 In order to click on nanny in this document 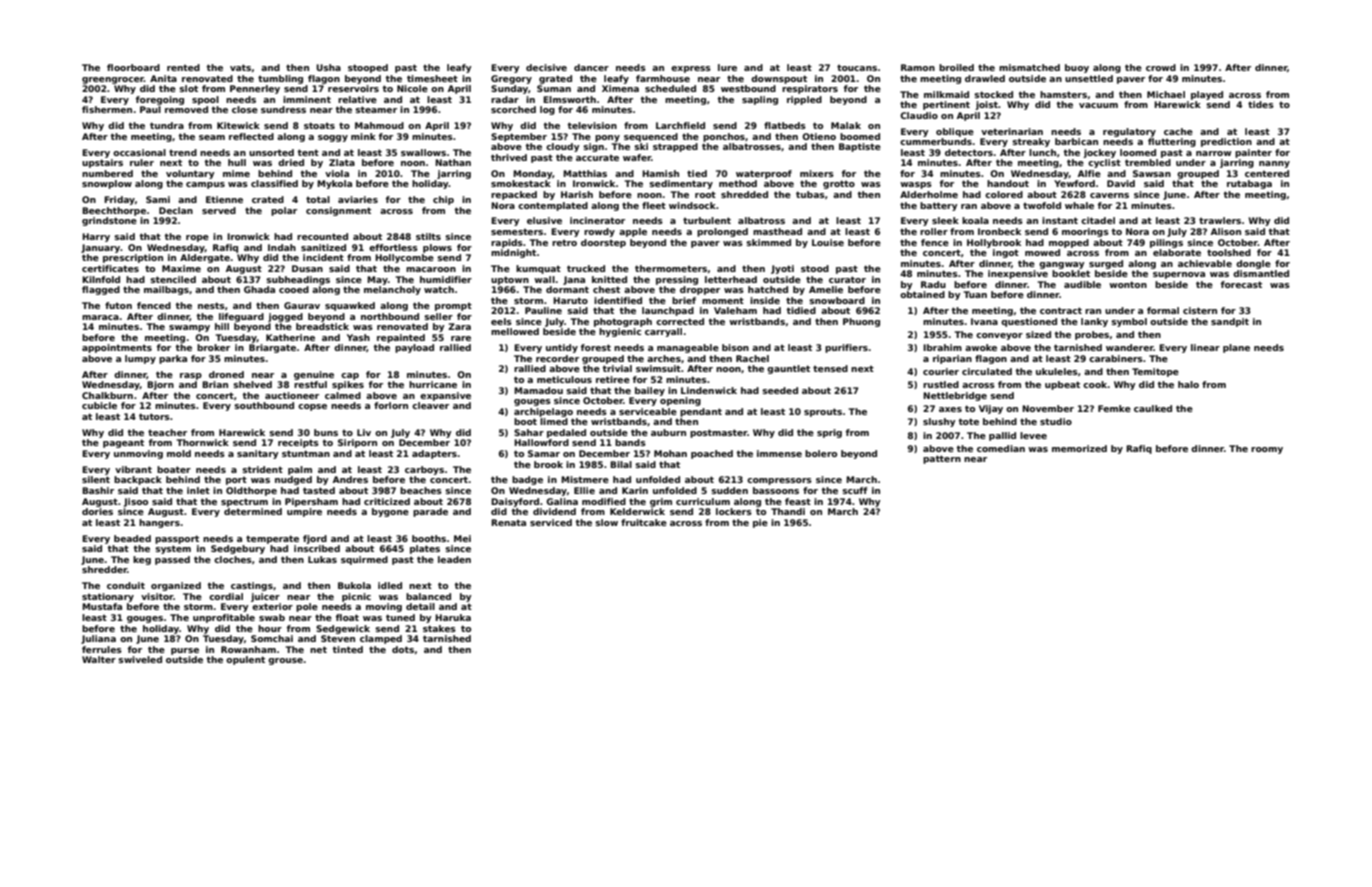, I will do `click(1274, 164)`.
